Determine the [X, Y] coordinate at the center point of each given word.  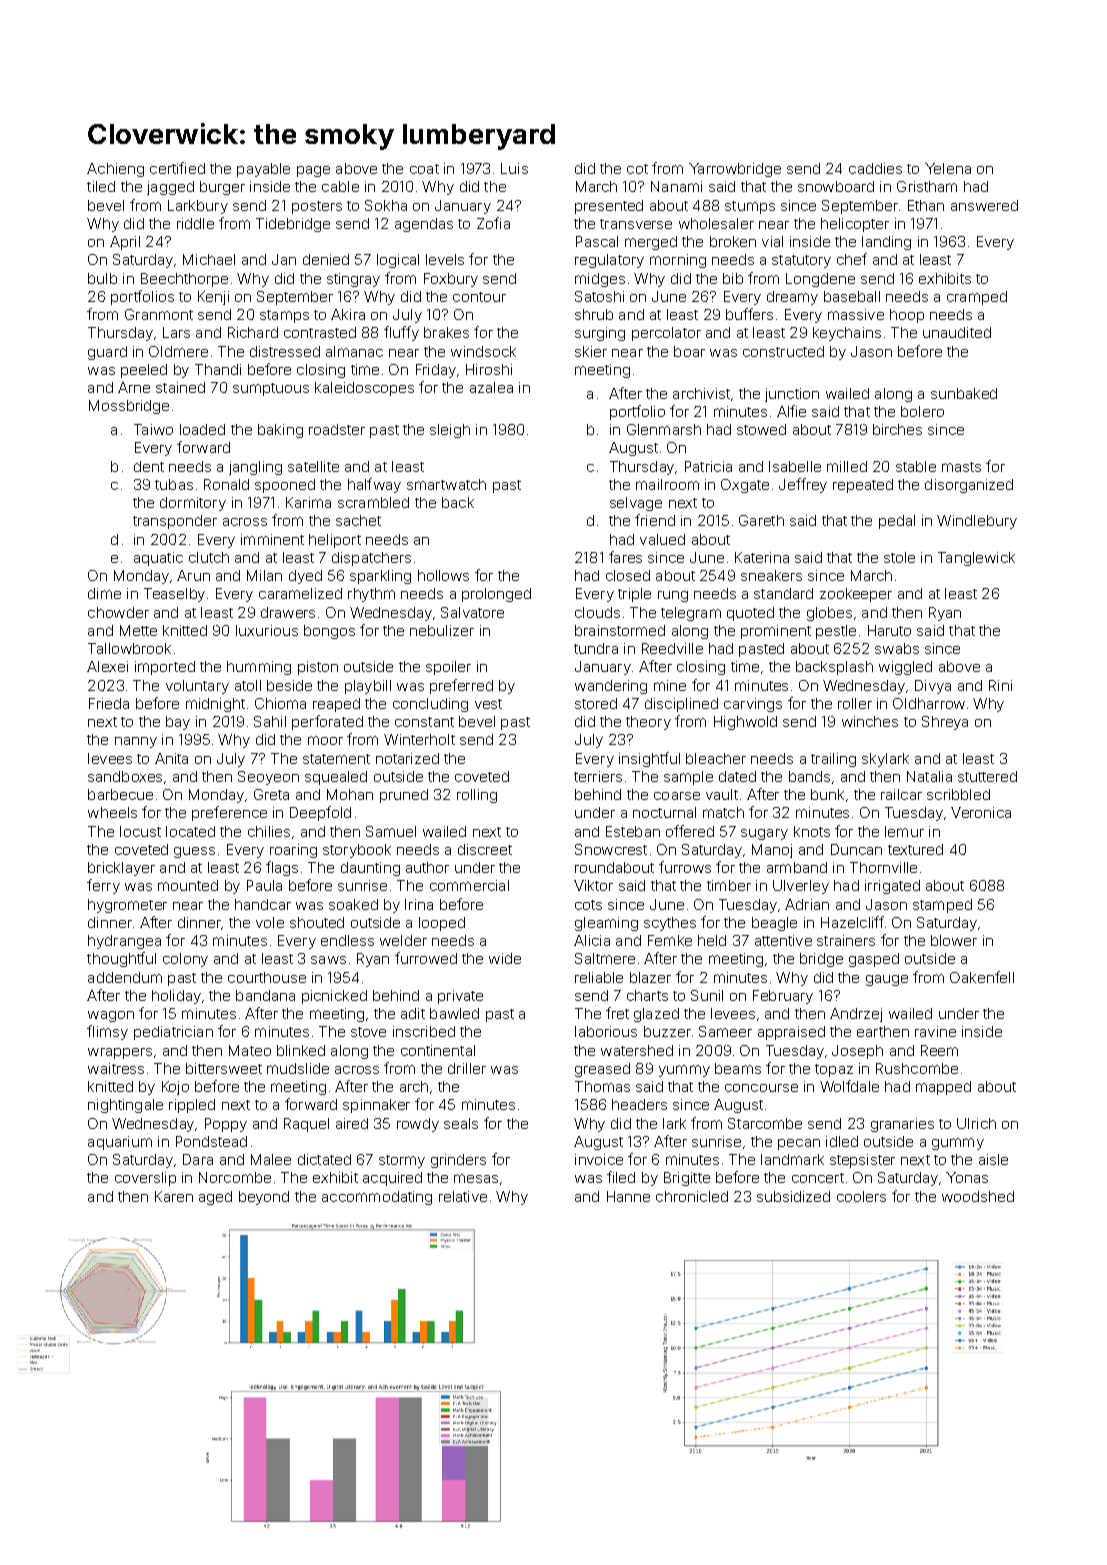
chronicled [692, 1196]
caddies [875, 168]
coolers [861, 1196]
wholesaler [716, 223]
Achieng [115, 170]
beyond [264, 1198]
